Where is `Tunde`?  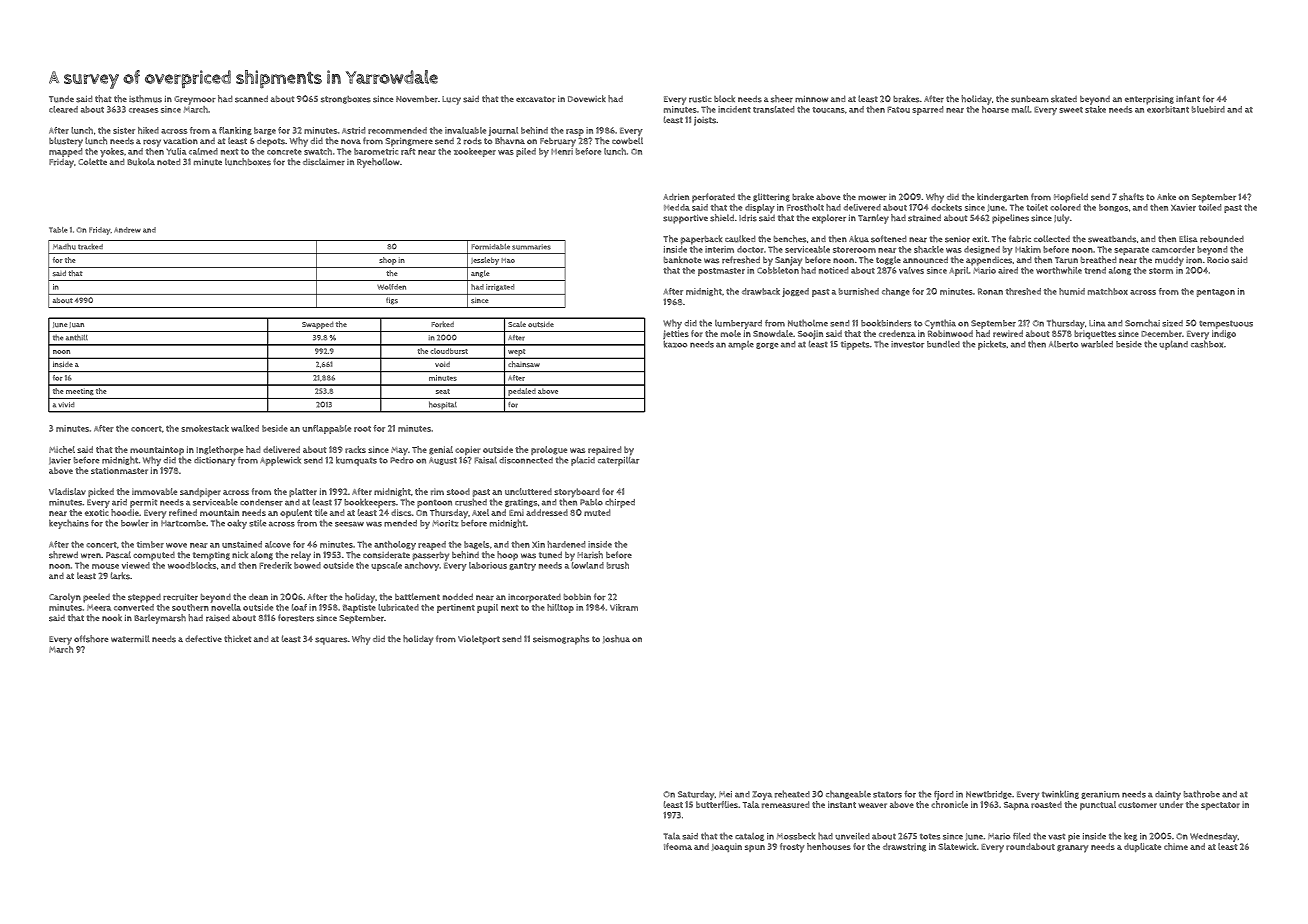
Tunde is located at coordinates (61, 99).
